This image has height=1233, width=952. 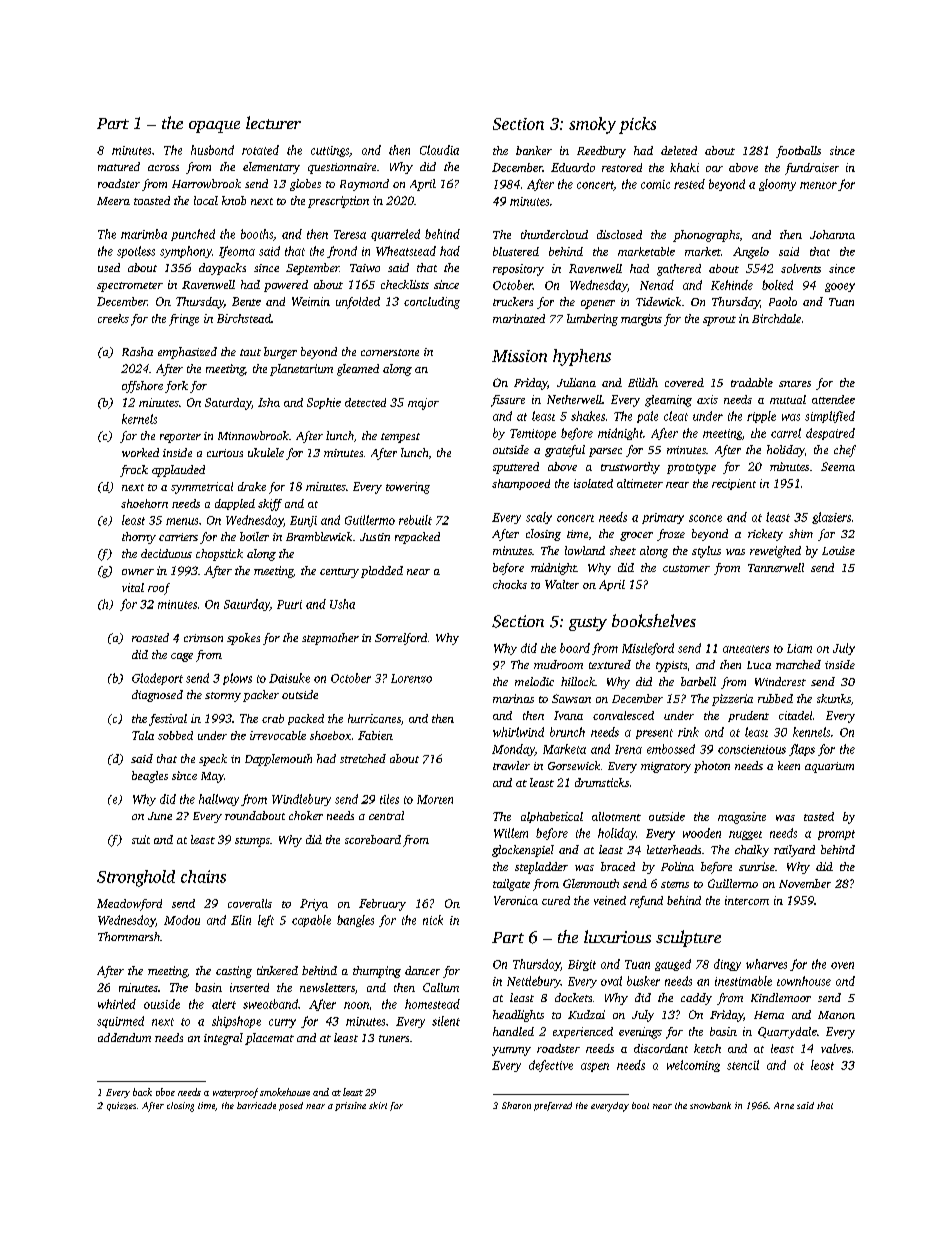 What do you see at coordinates (586, 1014) in the image?
I see `Kudzai` at bounding box center [586, 1014].
